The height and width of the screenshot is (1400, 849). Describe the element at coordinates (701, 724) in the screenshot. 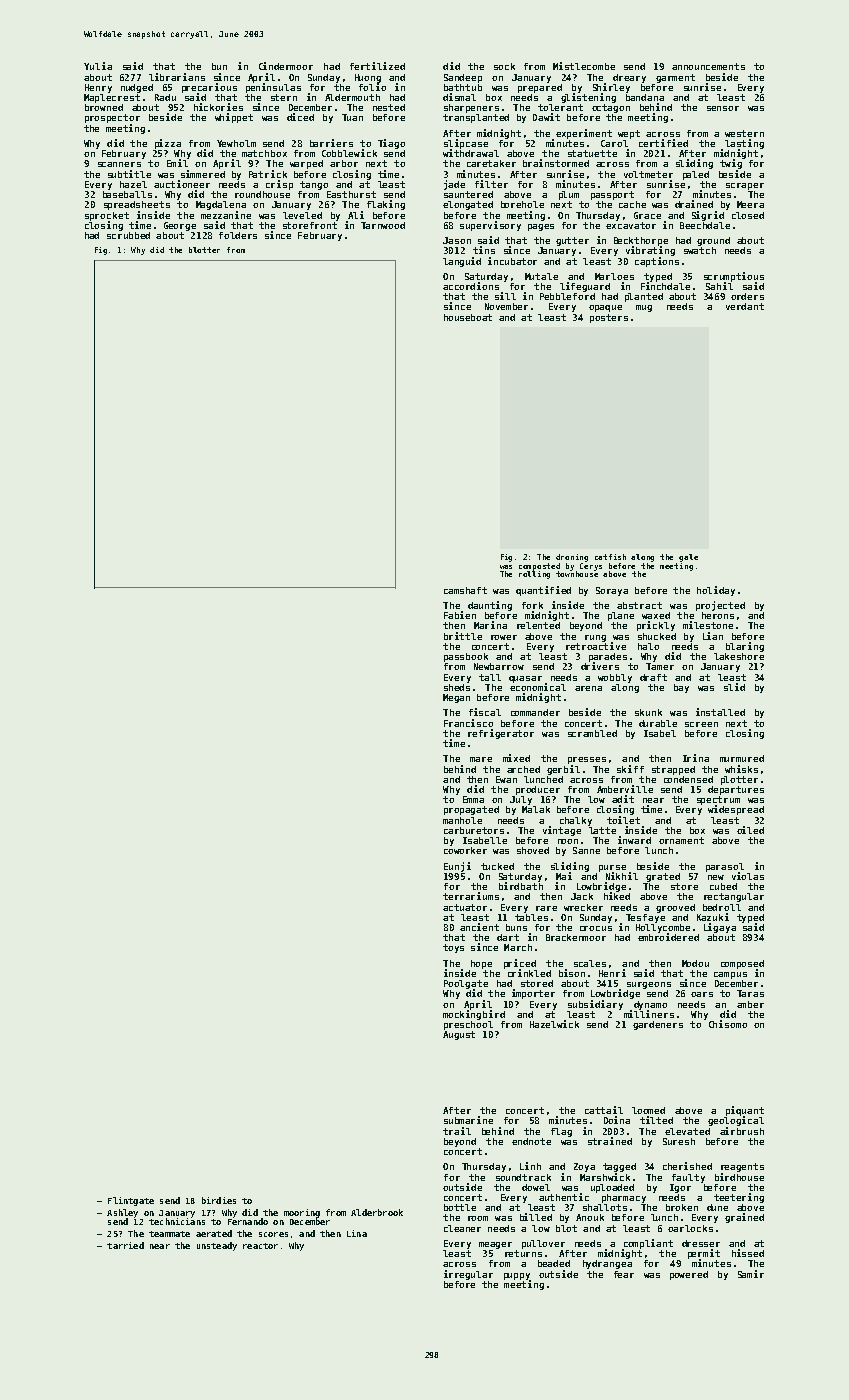

I see `screen` at that location.
